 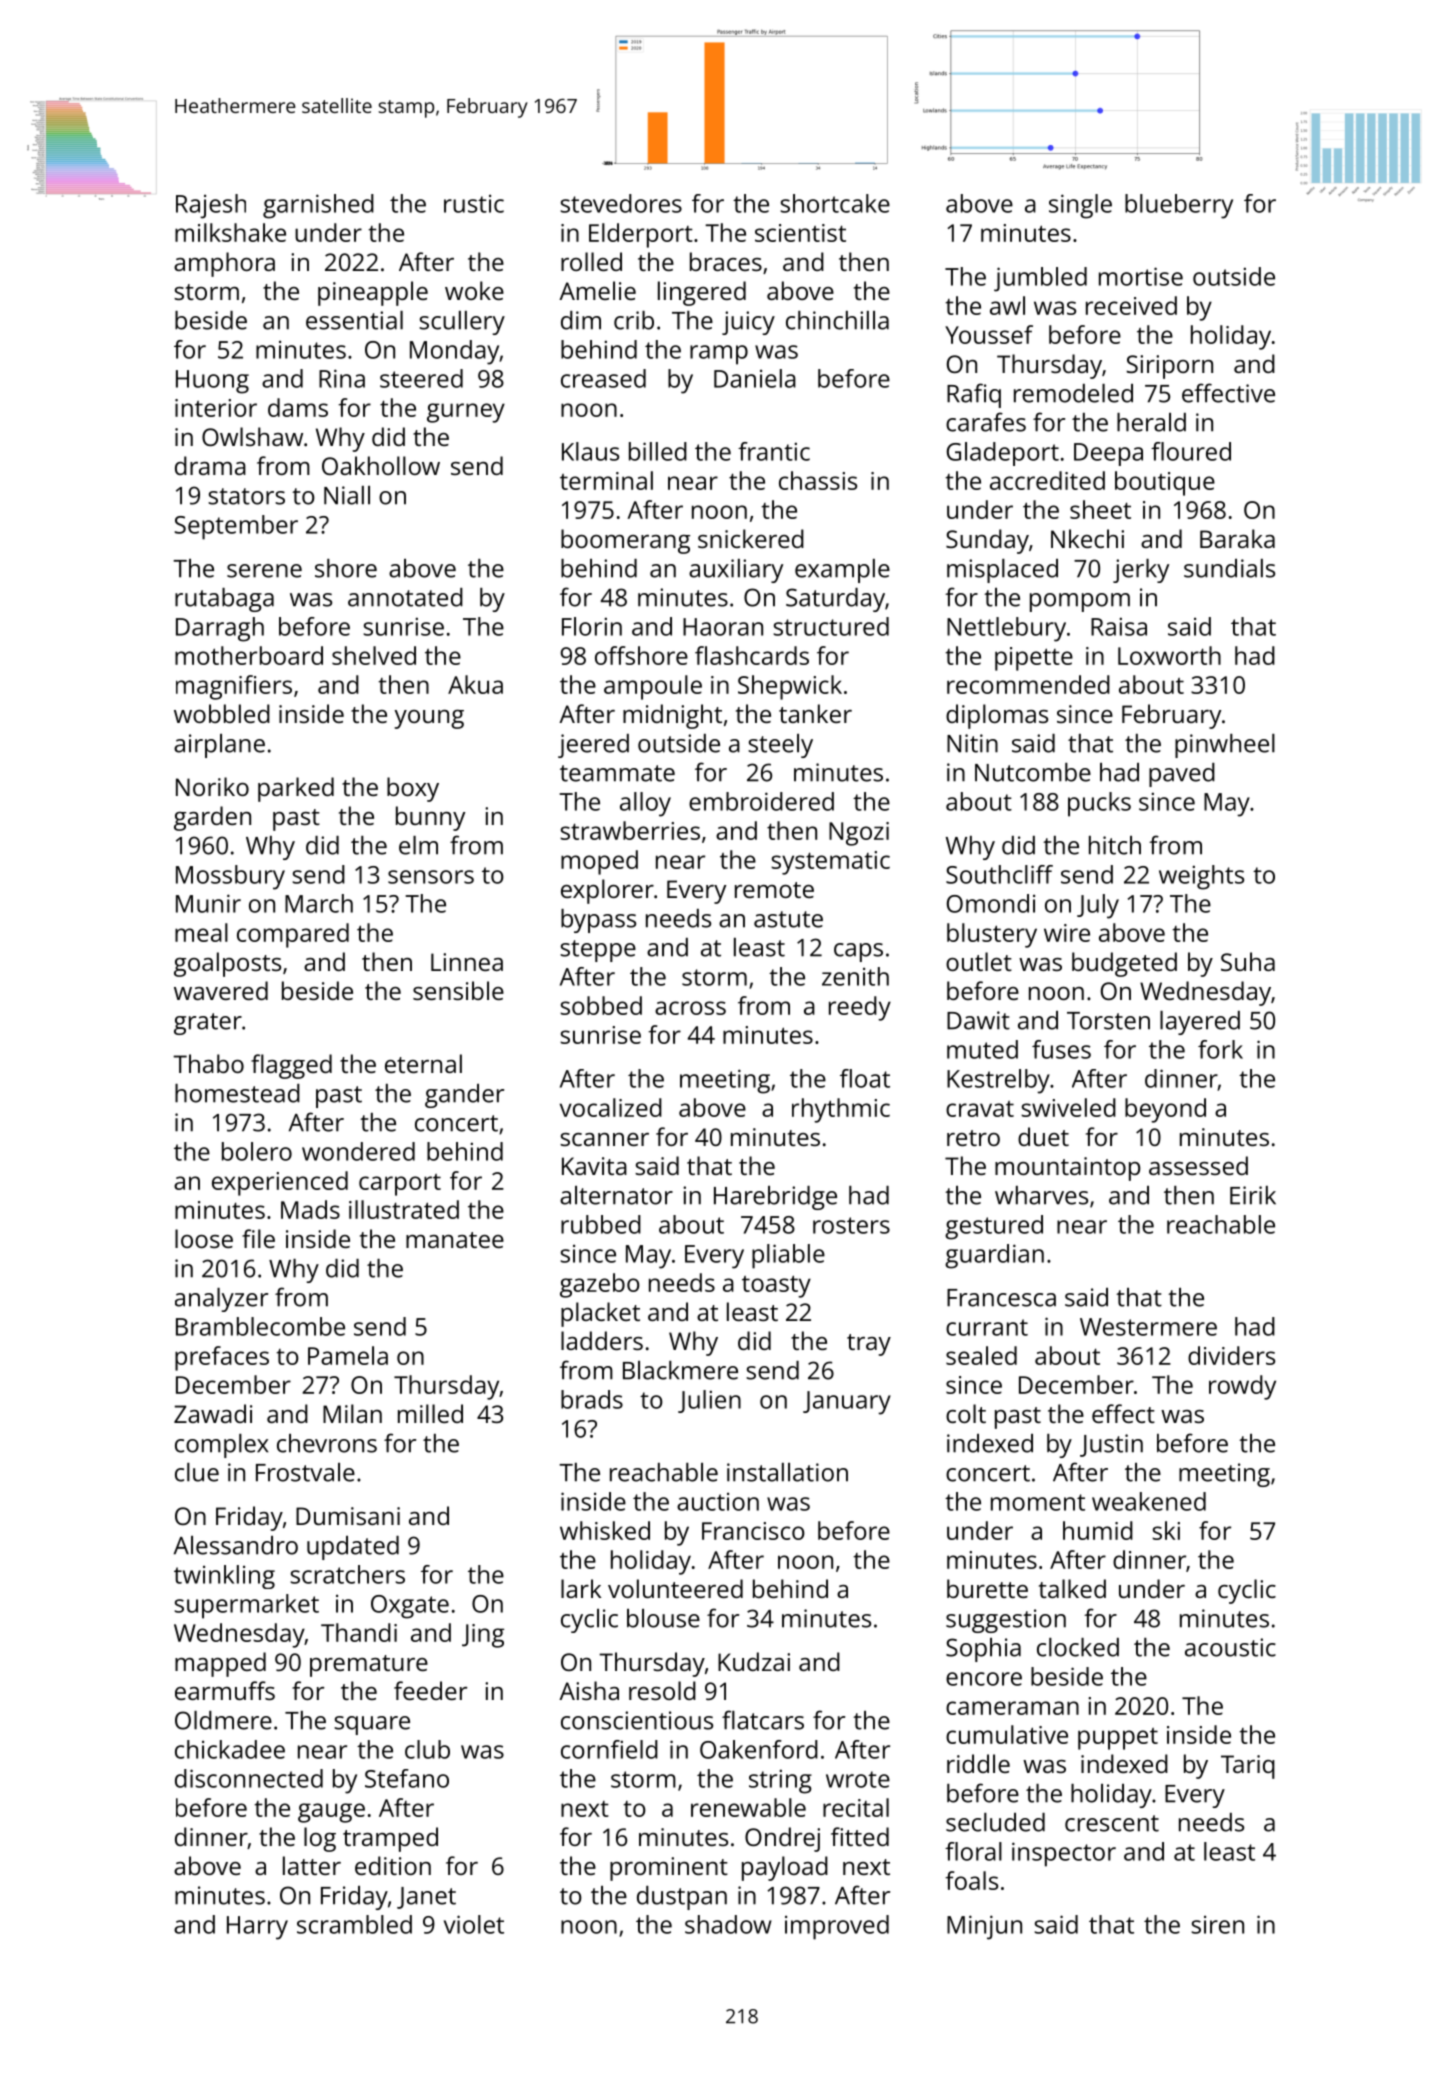 What do you see at coordinates (342, 378) in the screenshot?
I see `Rina` at bounding box center [342, 378].
